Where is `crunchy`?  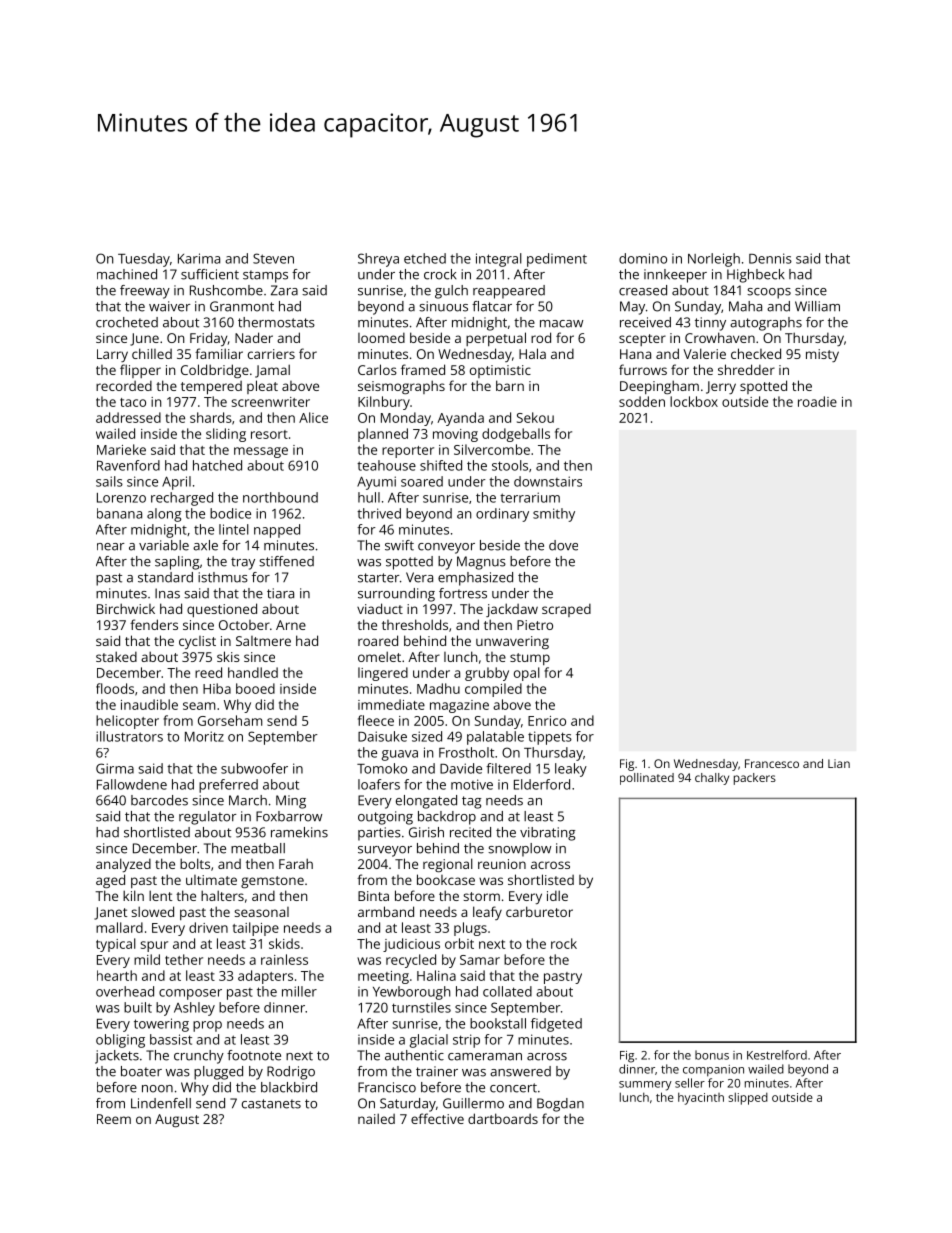 crunchy is located at coordinates (199, 1057).
